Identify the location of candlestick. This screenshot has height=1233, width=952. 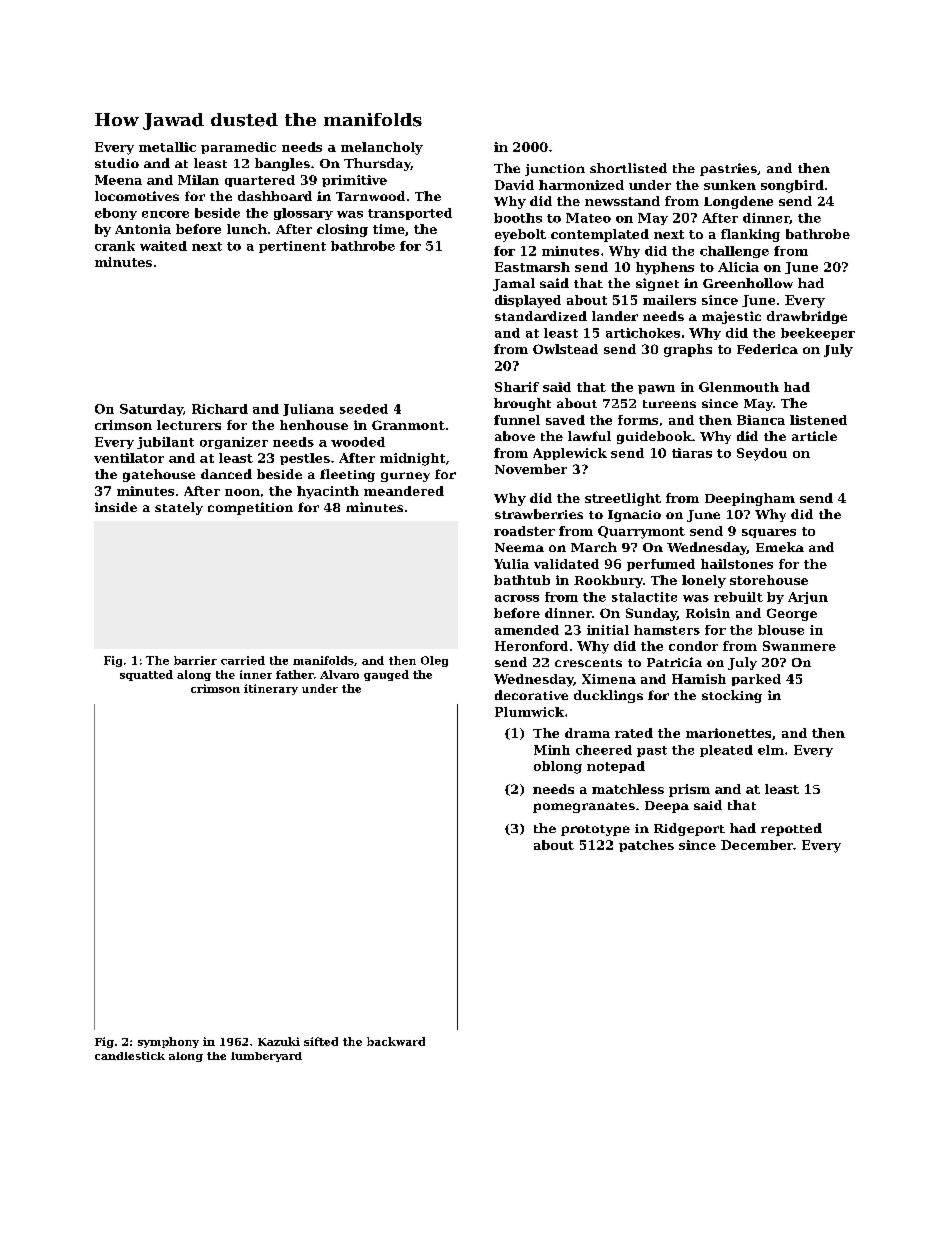
(130, 1056).
